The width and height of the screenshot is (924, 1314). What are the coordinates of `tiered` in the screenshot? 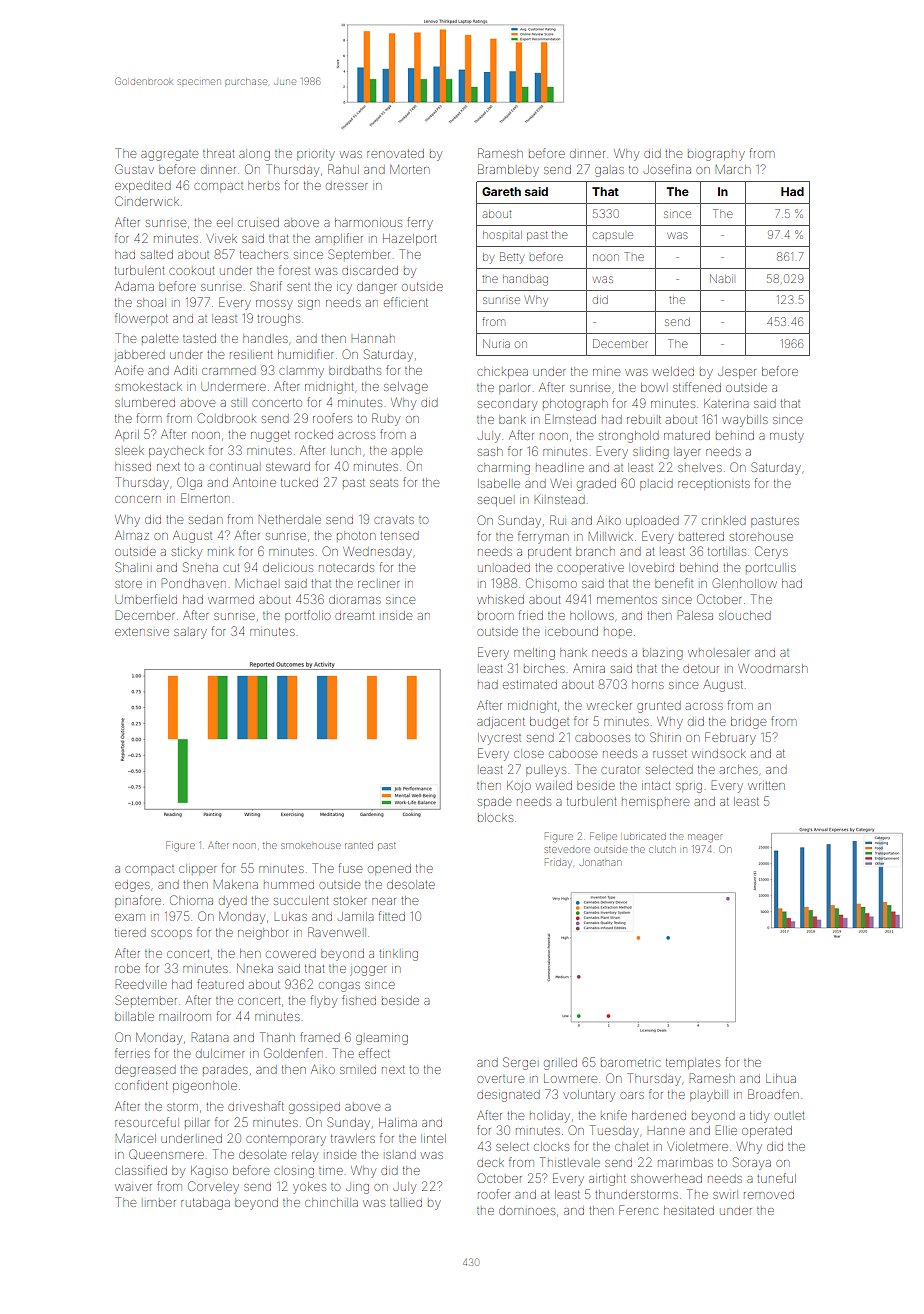 It's located at (130, 933).
